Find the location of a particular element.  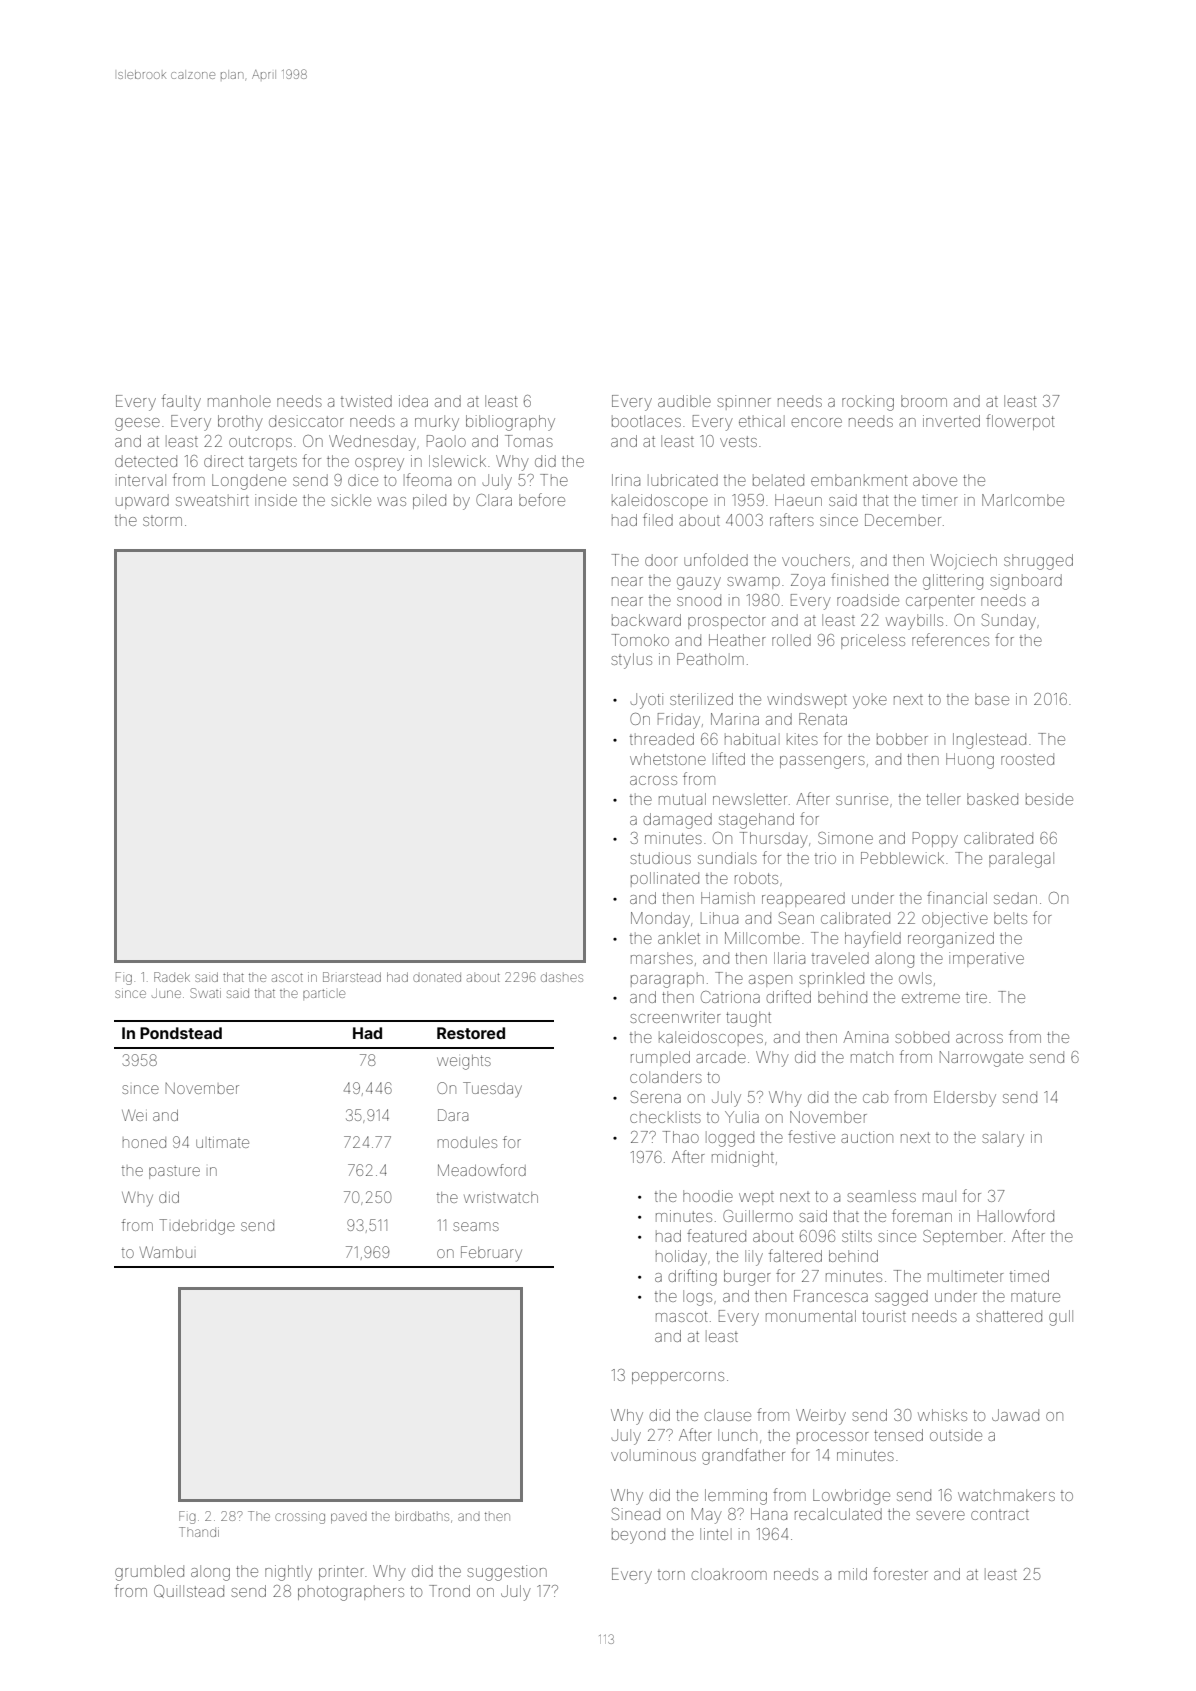

Thandi is located at coordinates (199, 1532).
